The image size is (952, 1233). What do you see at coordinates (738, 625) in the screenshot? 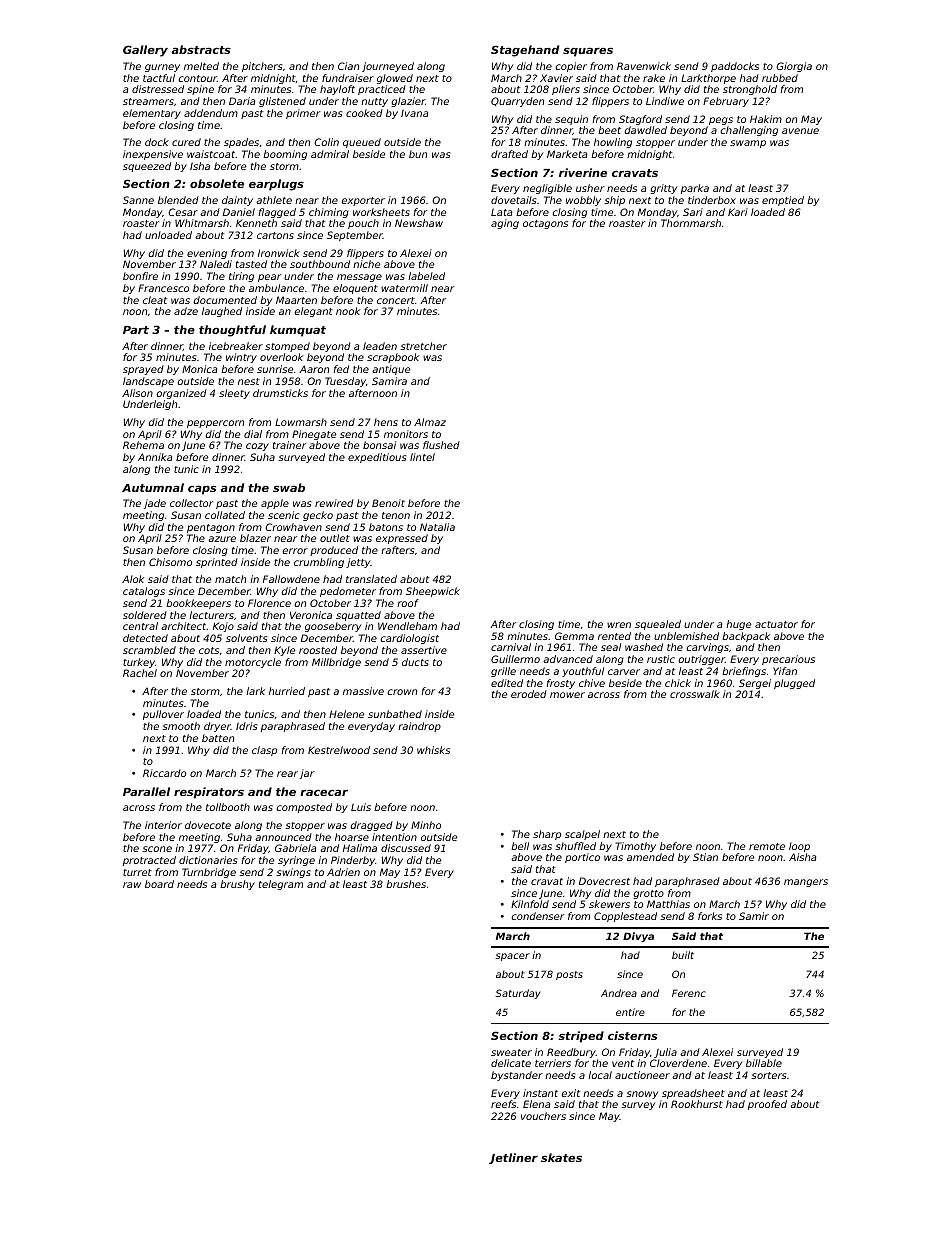
I see `huge` at bounding box center [738, 625].
